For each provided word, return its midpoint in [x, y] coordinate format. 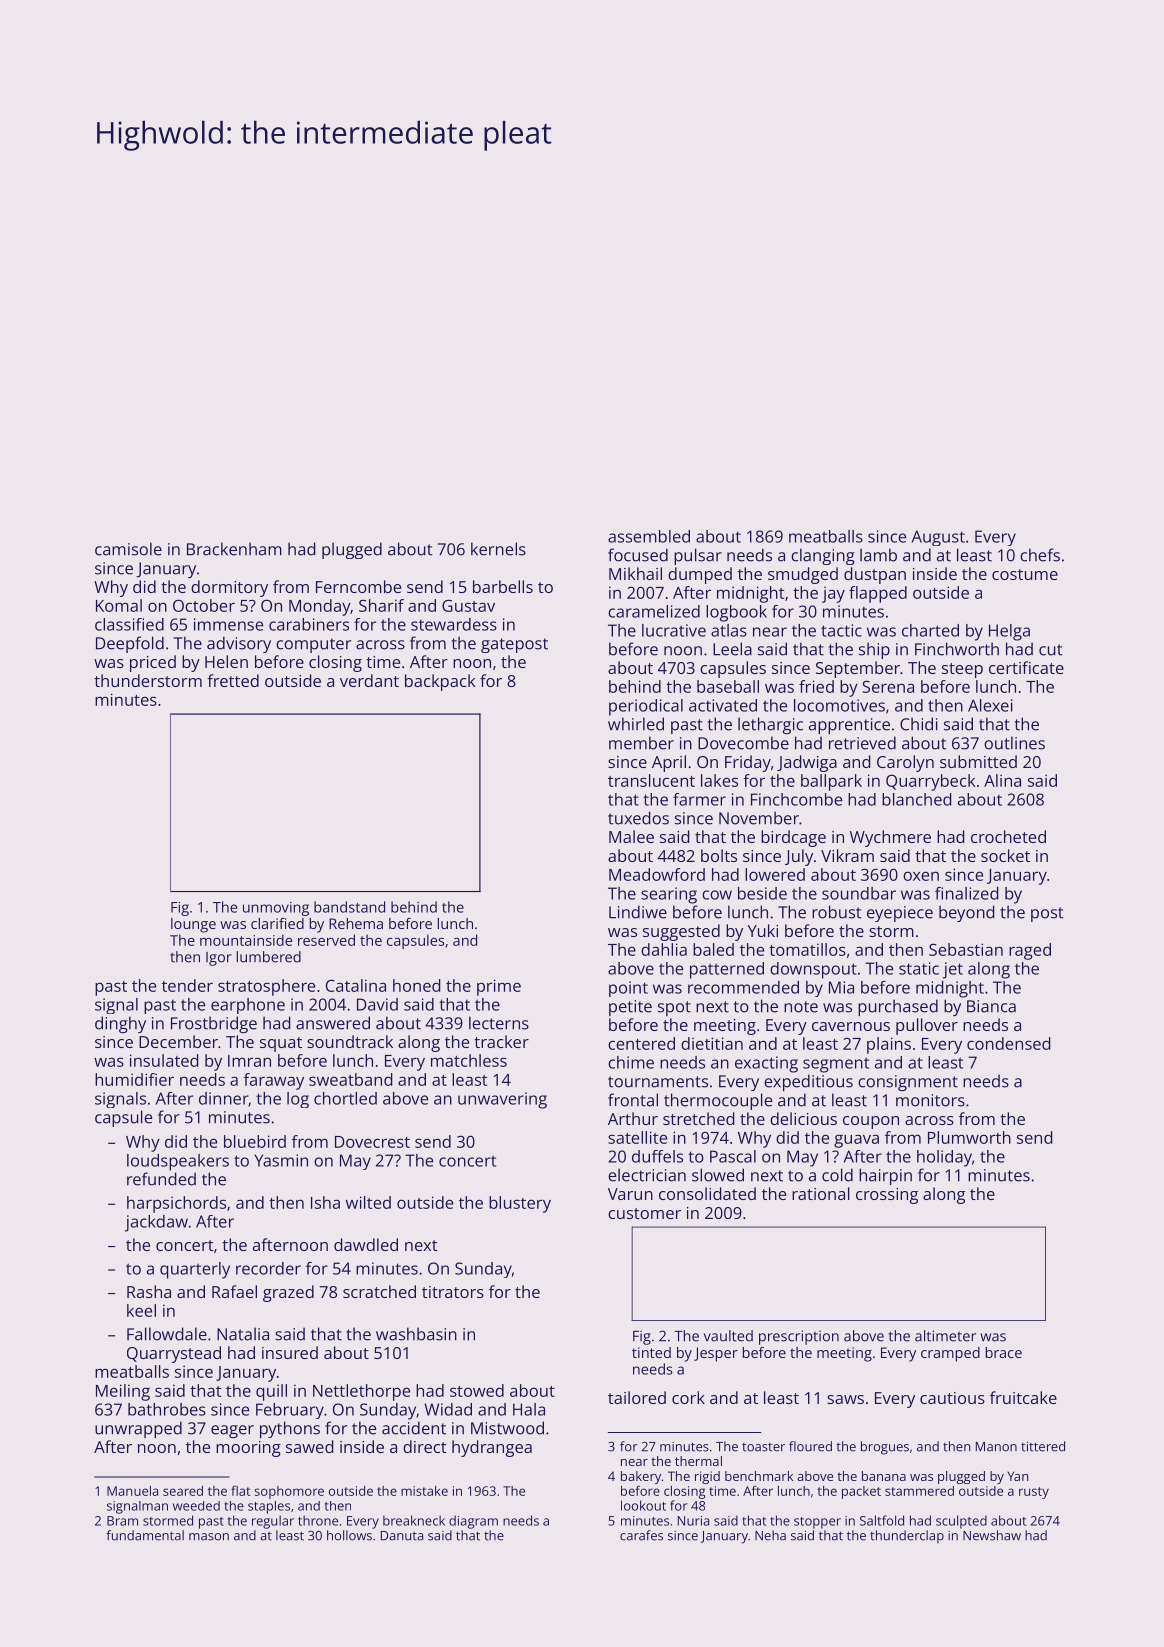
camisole [128, 549]
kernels [498, 549]
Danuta [402, 1536]
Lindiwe [638, 912]
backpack [440, 682]
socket [1005, 855]
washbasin [416, 1334]
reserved [326, 940]
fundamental [145, 1535]
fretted [233, 680]
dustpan [875, 575]
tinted [651, 1352]
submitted [978, 761]
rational [821, 1193]
